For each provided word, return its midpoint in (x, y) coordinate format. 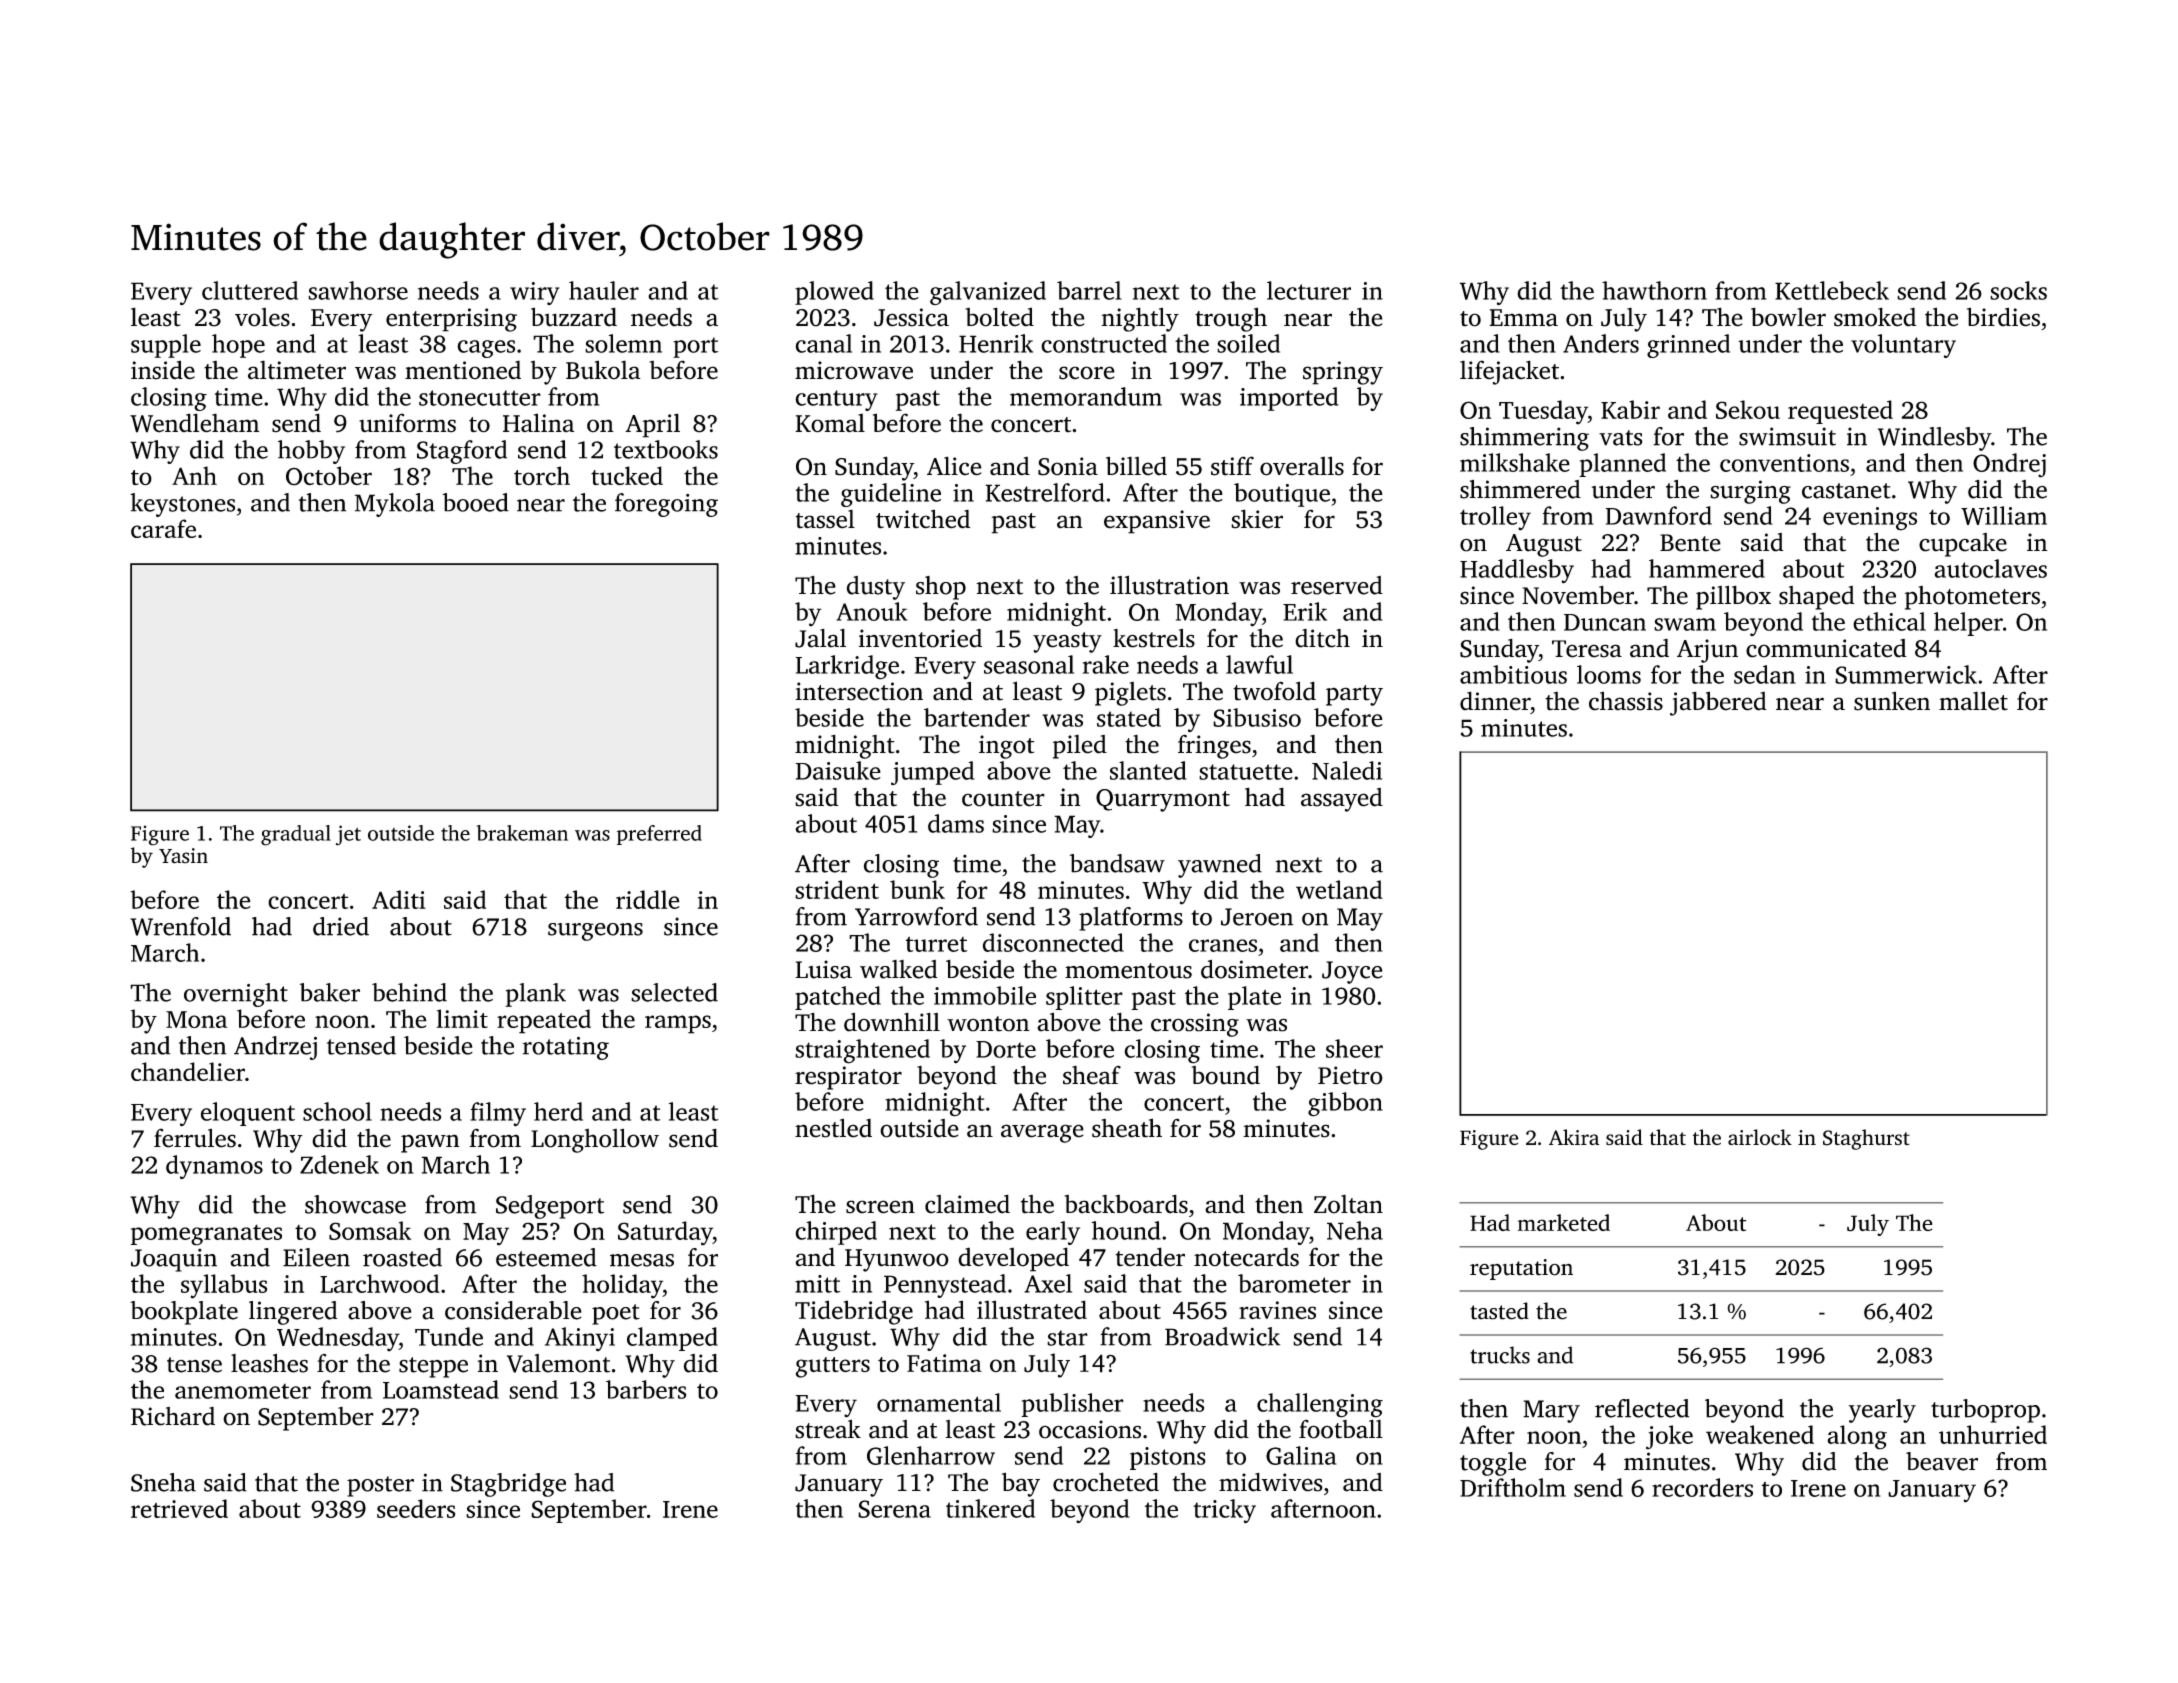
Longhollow (595, 1140)
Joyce (1352, 972)
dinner (1495, 701)
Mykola (395, 505)
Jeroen (1257, 917)
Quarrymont (1163, 800)
